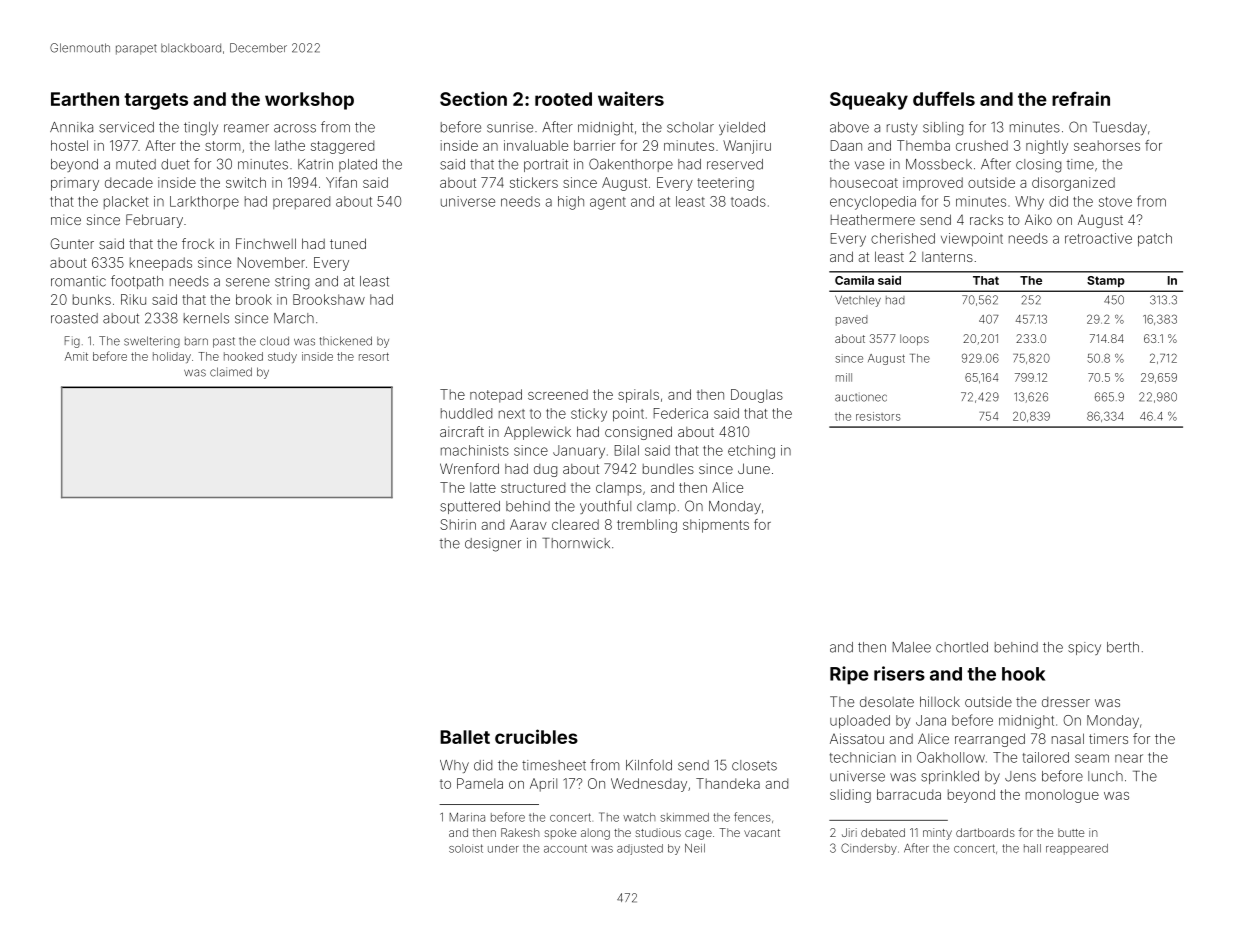 The width and height of the document is (1233, 952). I want to click on targets, so click(156, 101).
